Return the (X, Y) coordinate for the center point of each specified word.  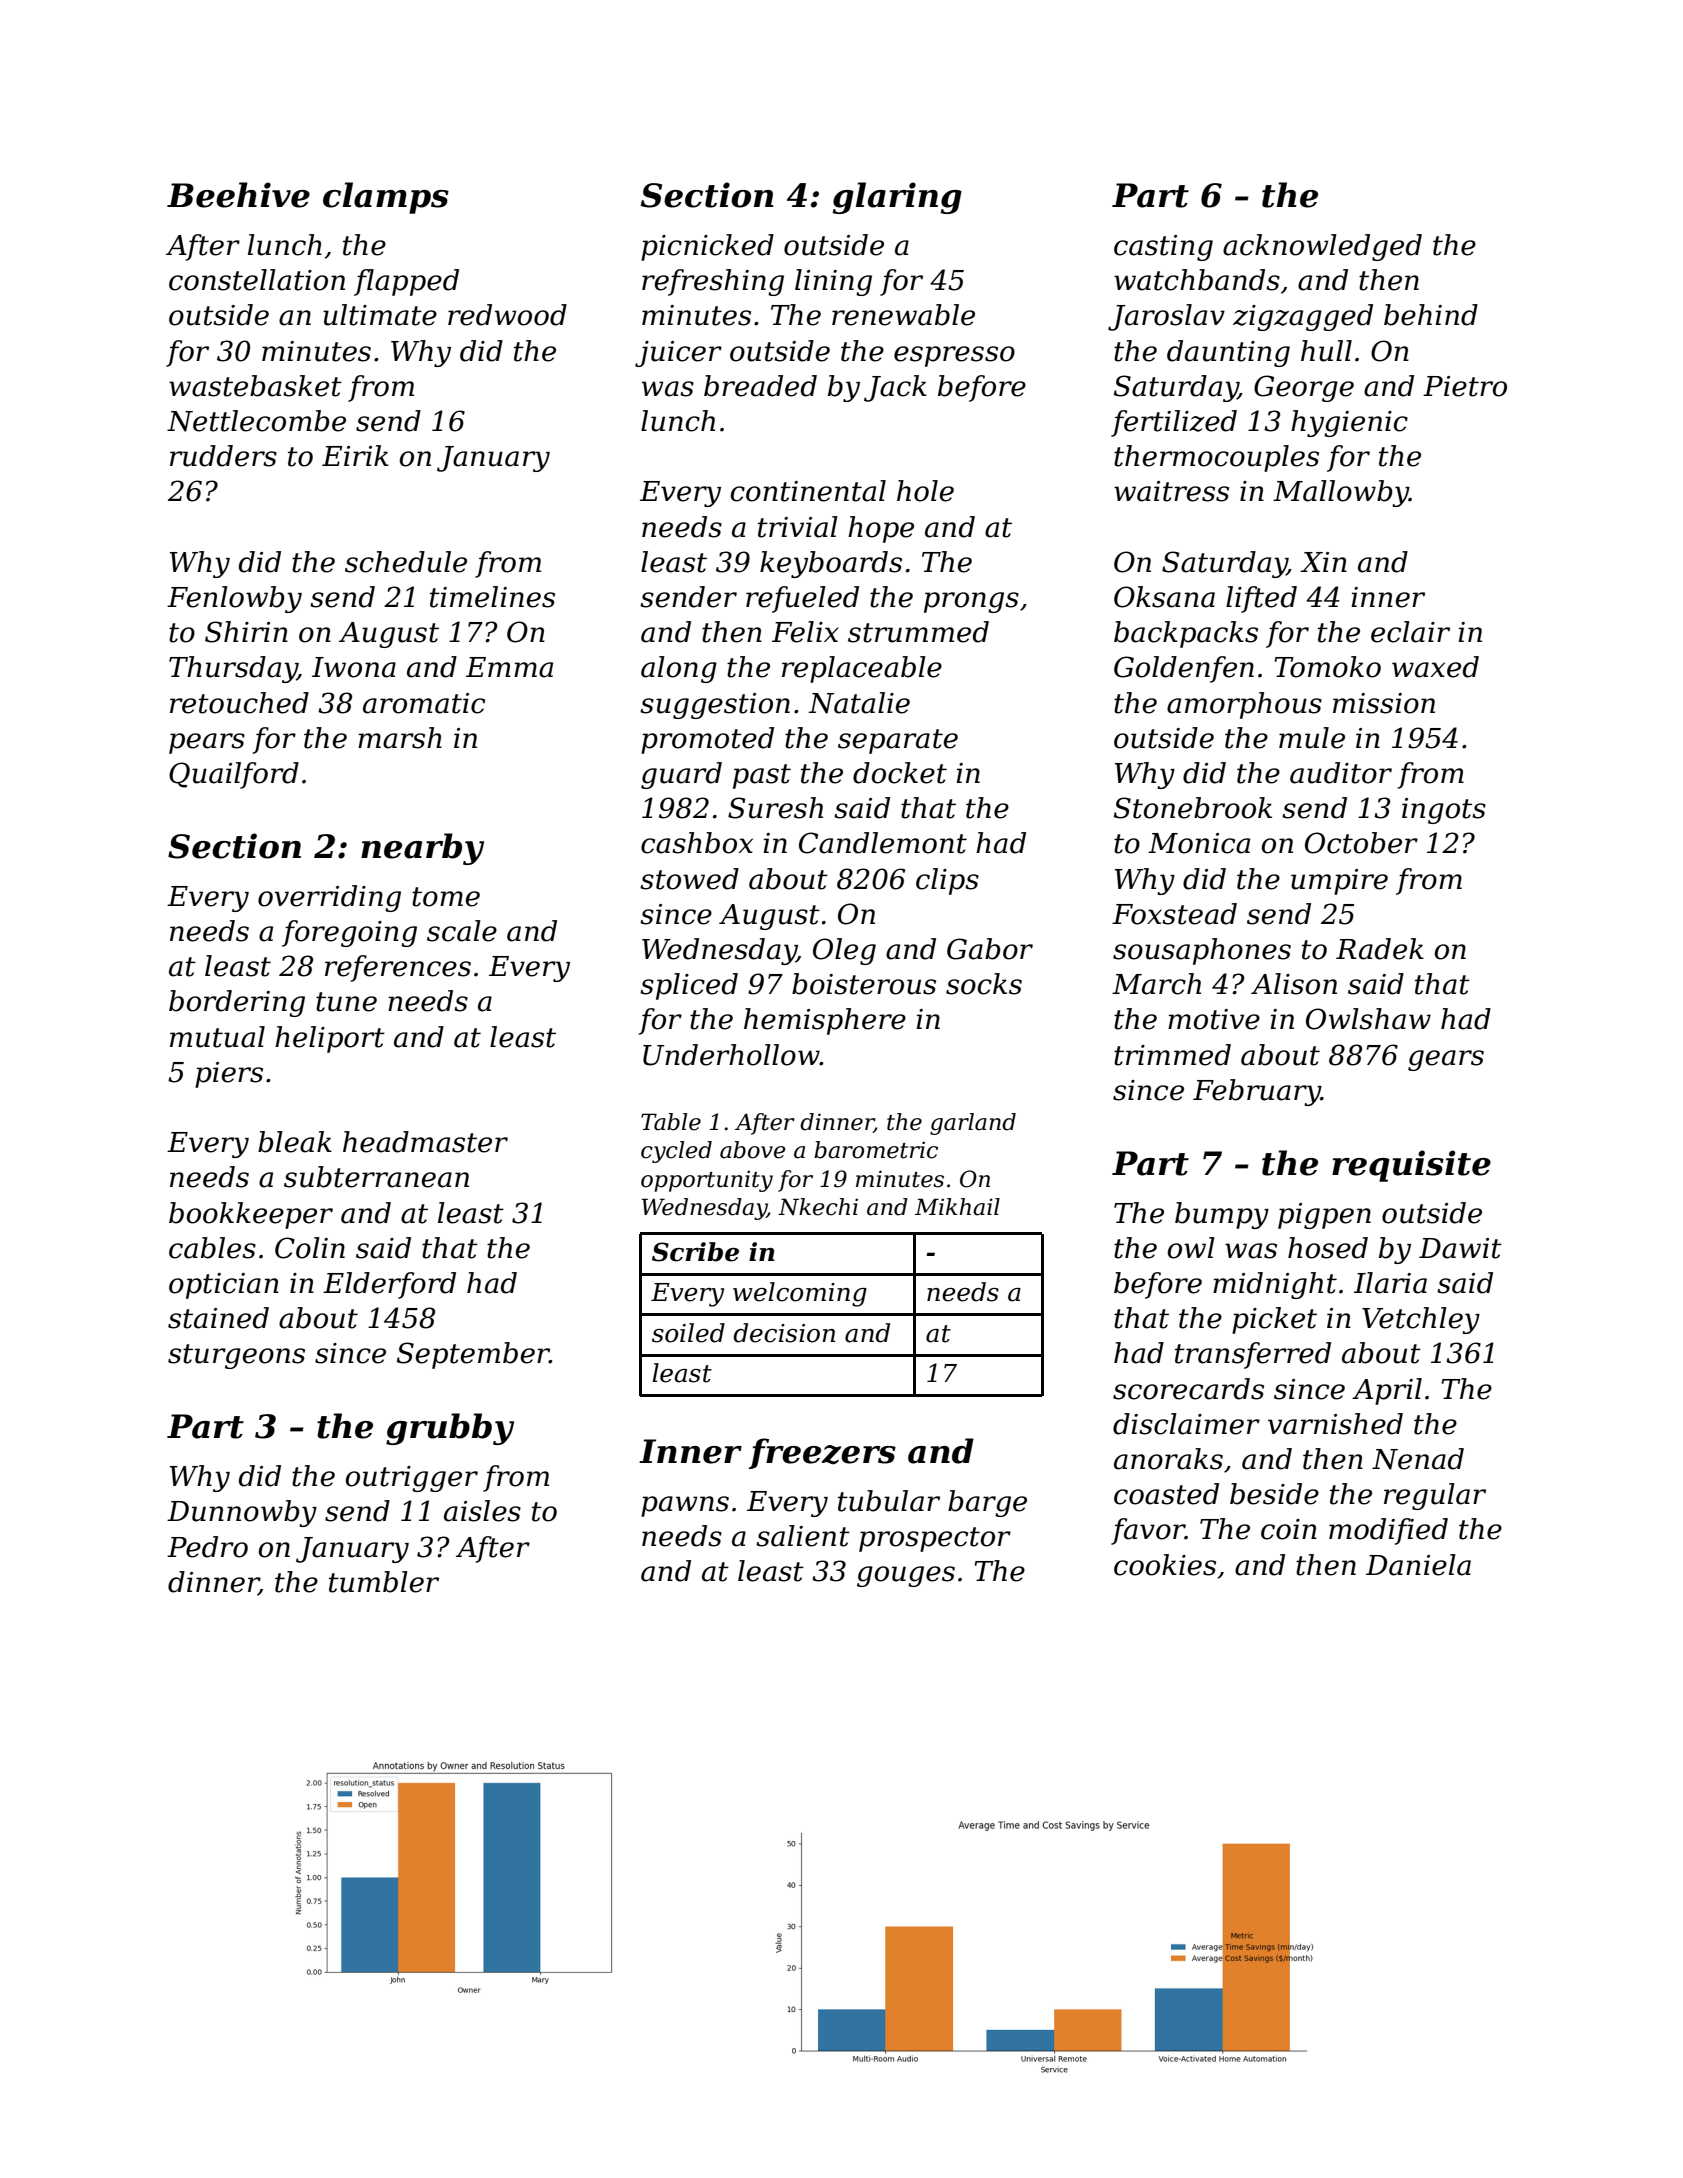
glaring (897, 198)
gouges (906, 1576)
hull (1326, 351)
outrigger (412, 1479)
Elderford (389, 1285)
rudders (223, 456)
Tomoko (1328, 667)
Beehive (238, 195)
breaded (760, 386)
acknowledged (1322, 247)
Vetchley (1421, 1320)
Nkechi (818, 1207)
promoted (707, 740)
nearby (422, 849)
